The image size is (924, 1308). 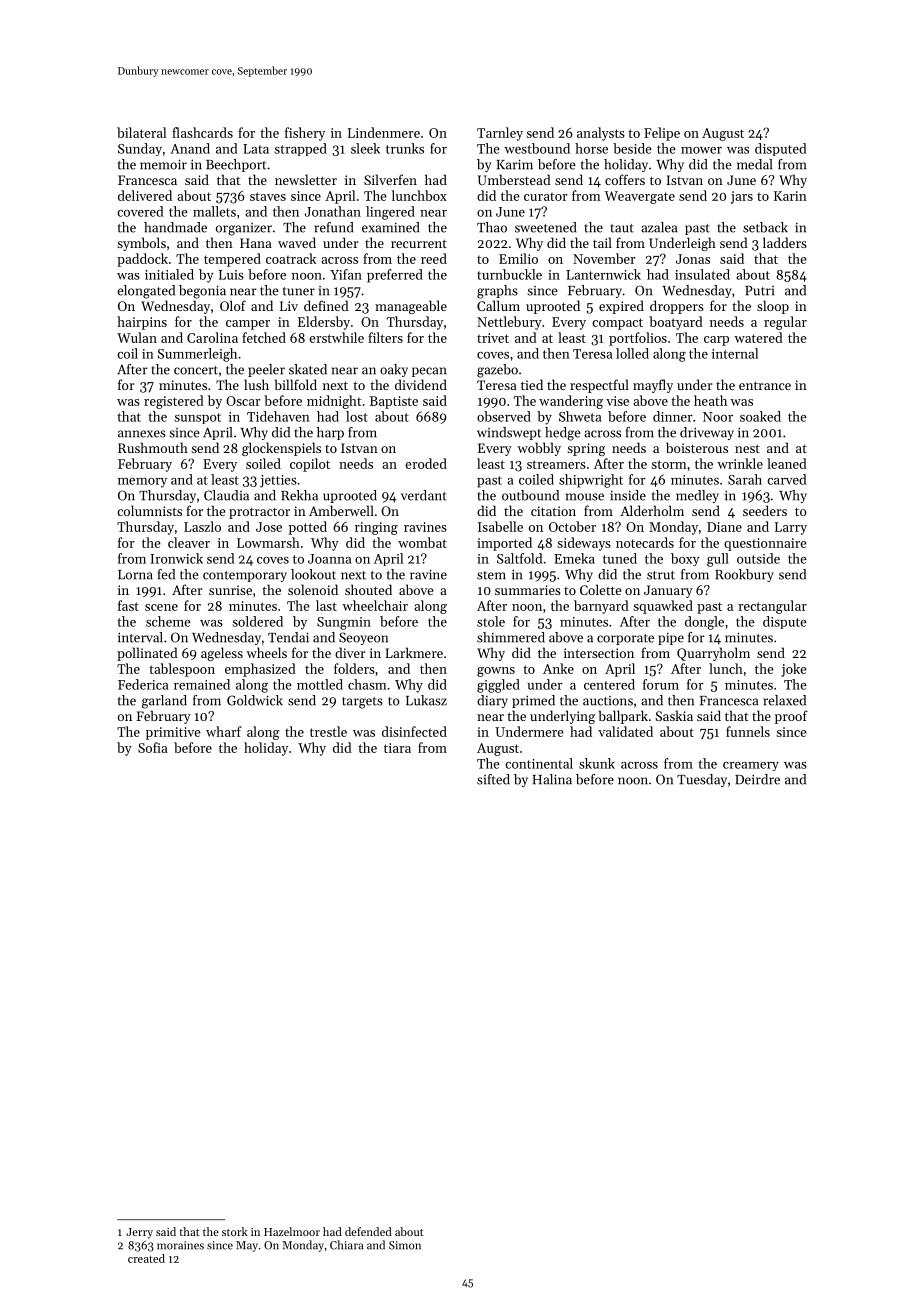 What do you see at coordinates (757, 779) in the screenshot?
I see `Deirdre` at bounding box center [757, 779].
